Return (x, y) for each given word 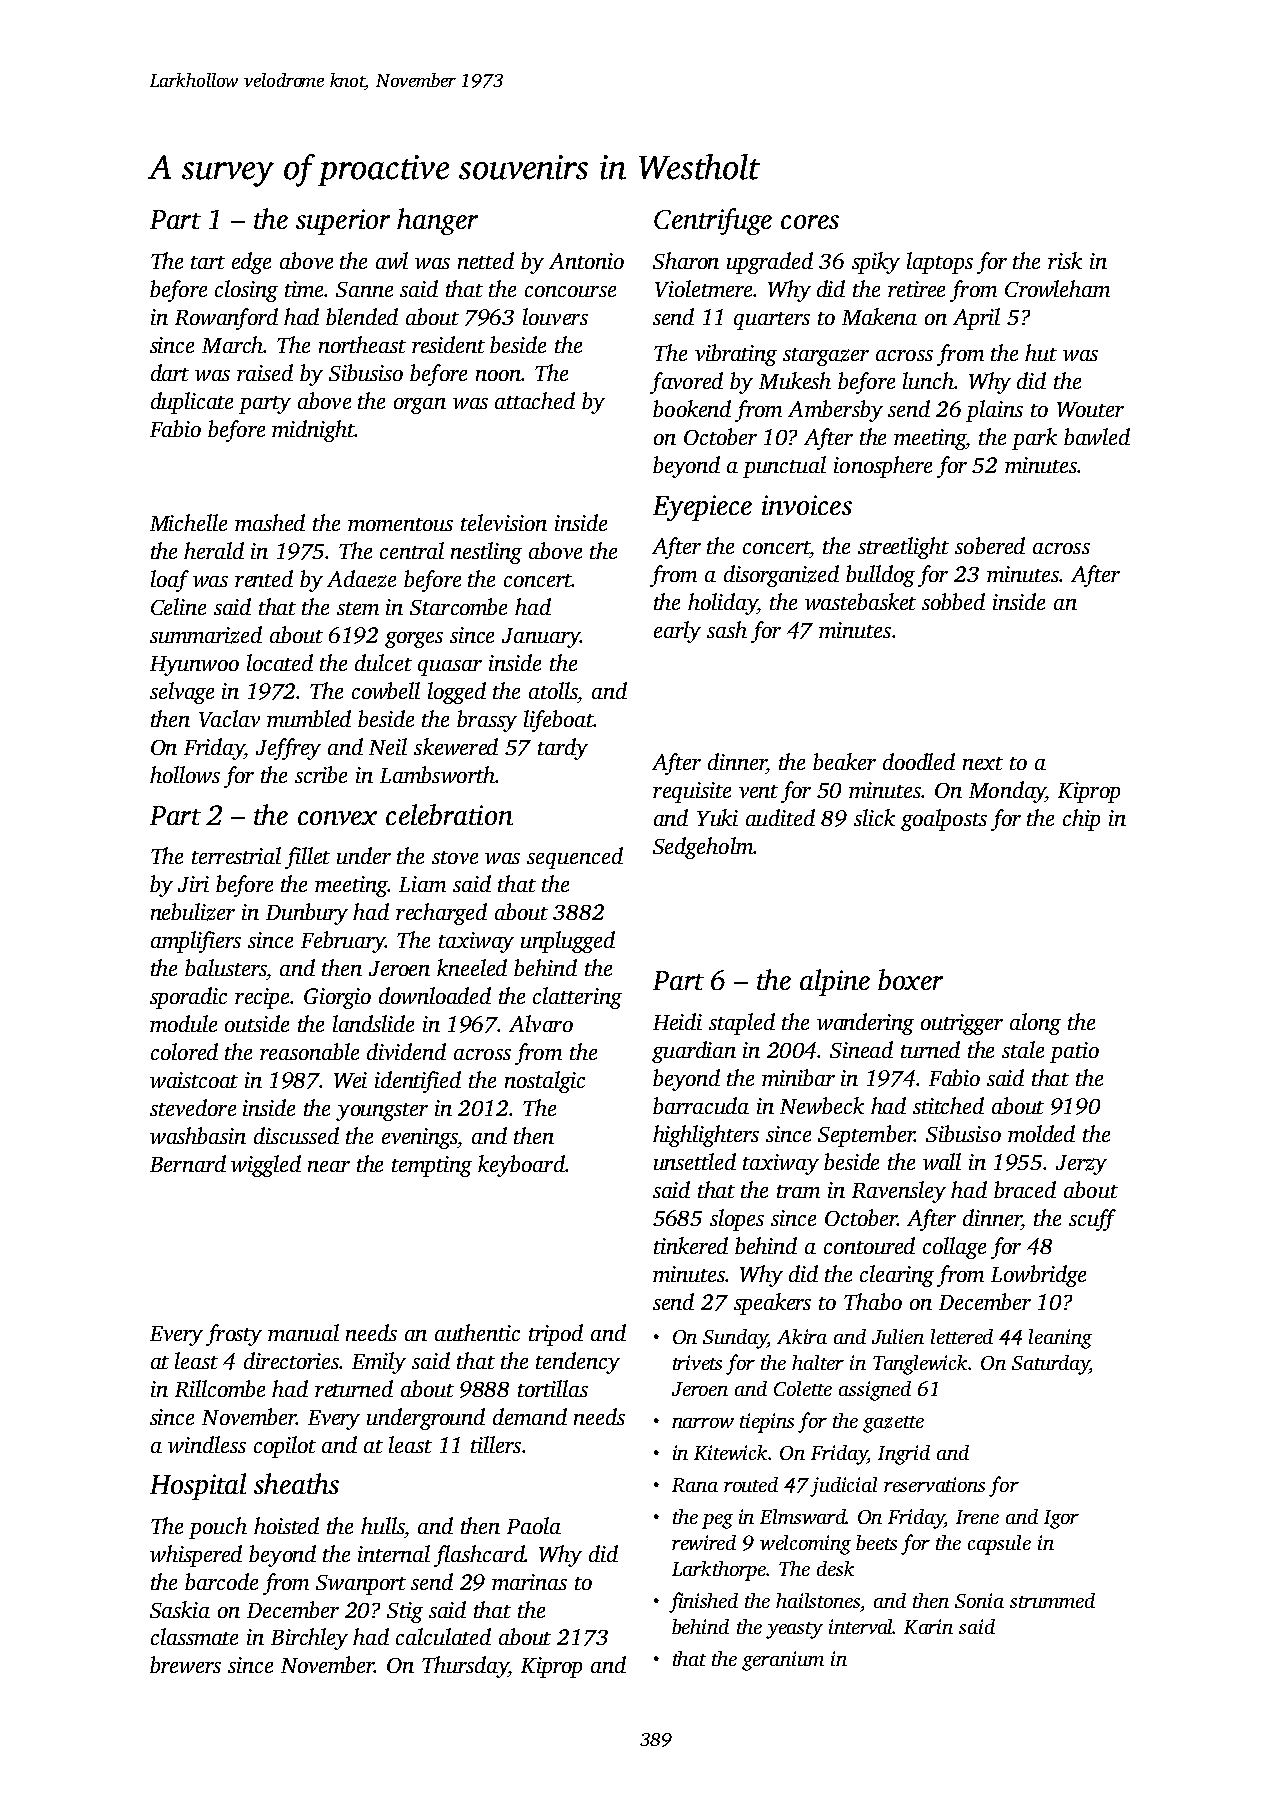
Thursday (465, 1667)
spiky (876, 263)
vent (758, 791)
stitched (948, 1105)
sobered (990, 545)
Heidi (677, 1021)
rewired (704, 1542)
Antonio (586, 261)
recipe (262, 998)
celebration (449, 814)
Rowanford (226, 319)
